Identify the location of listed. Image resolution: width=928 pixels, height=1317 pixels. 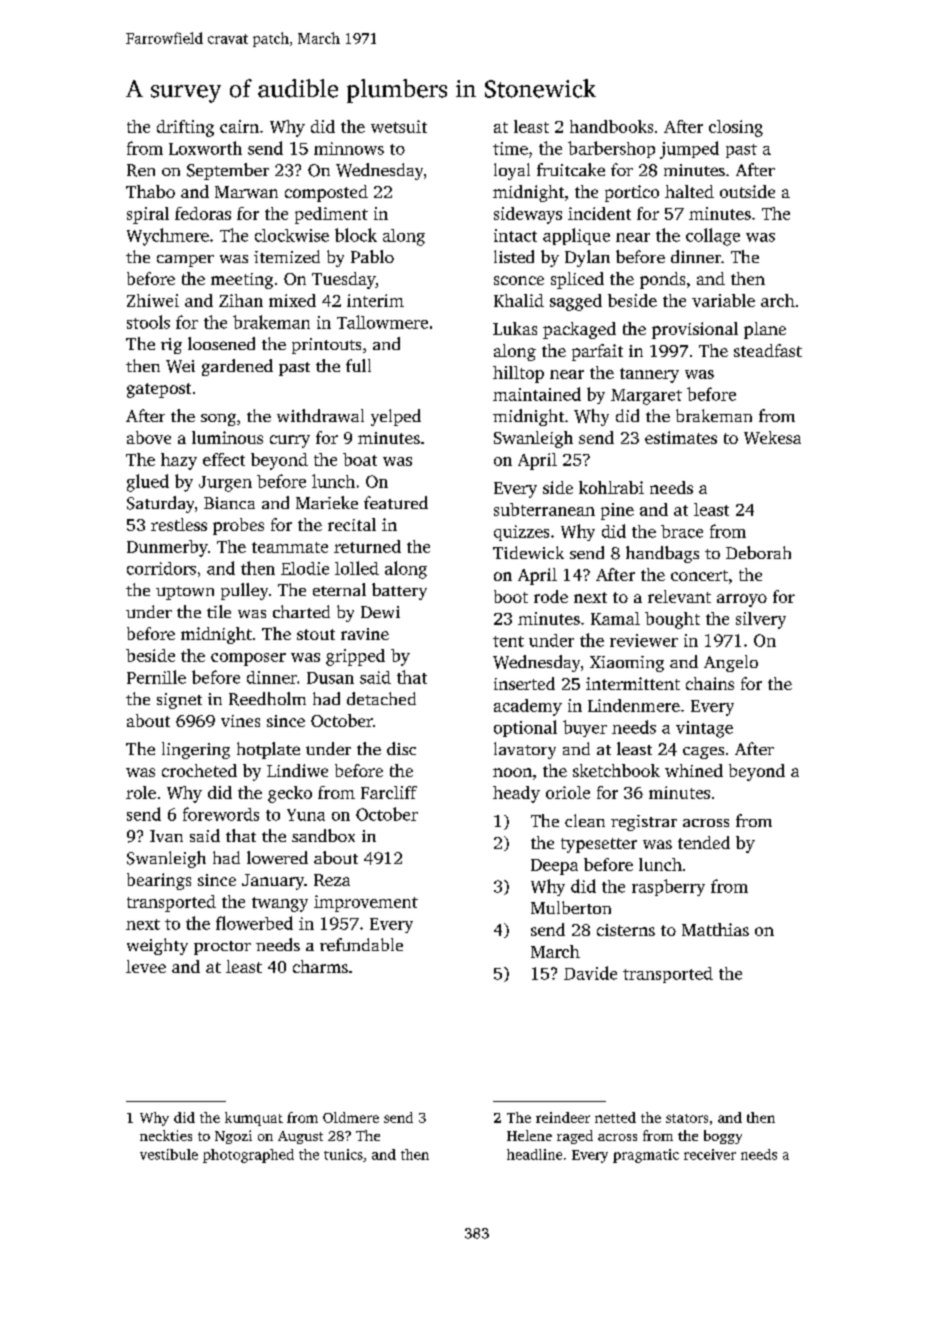
(514, 256).
